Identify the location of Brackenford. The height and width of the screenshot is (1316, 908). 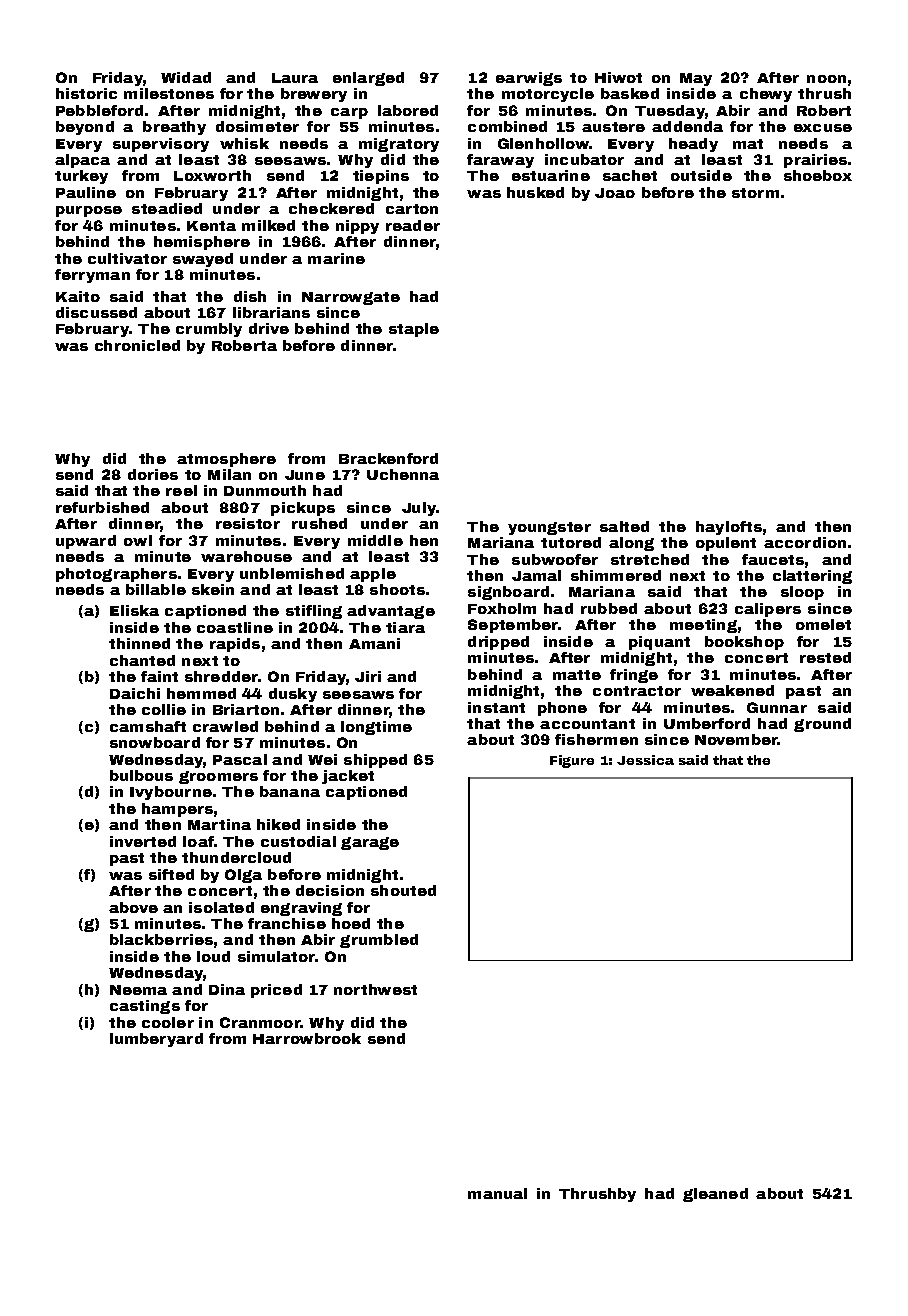
(388, 458).
